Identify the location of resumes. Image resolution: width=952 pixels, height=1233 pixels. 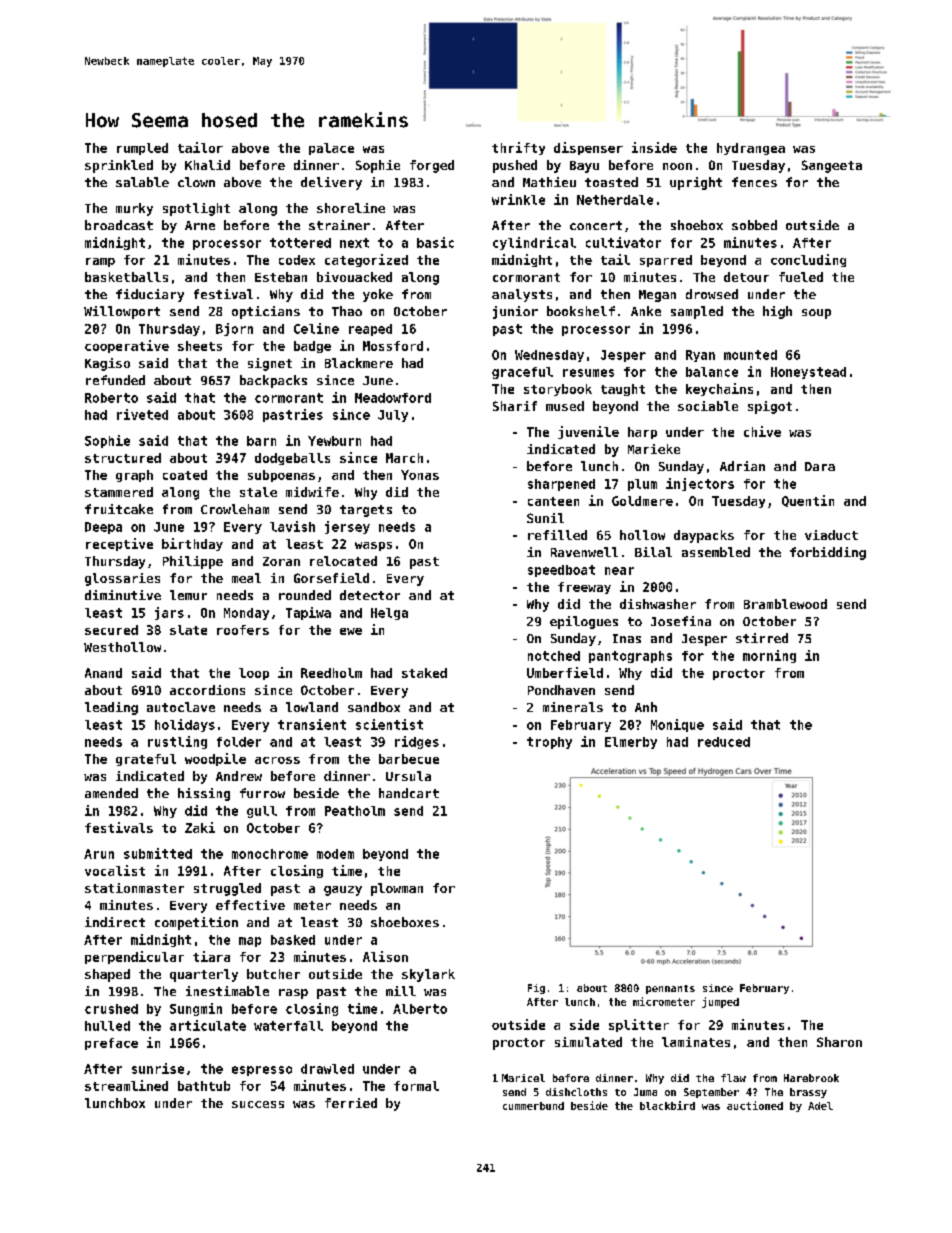
(588, 373).
